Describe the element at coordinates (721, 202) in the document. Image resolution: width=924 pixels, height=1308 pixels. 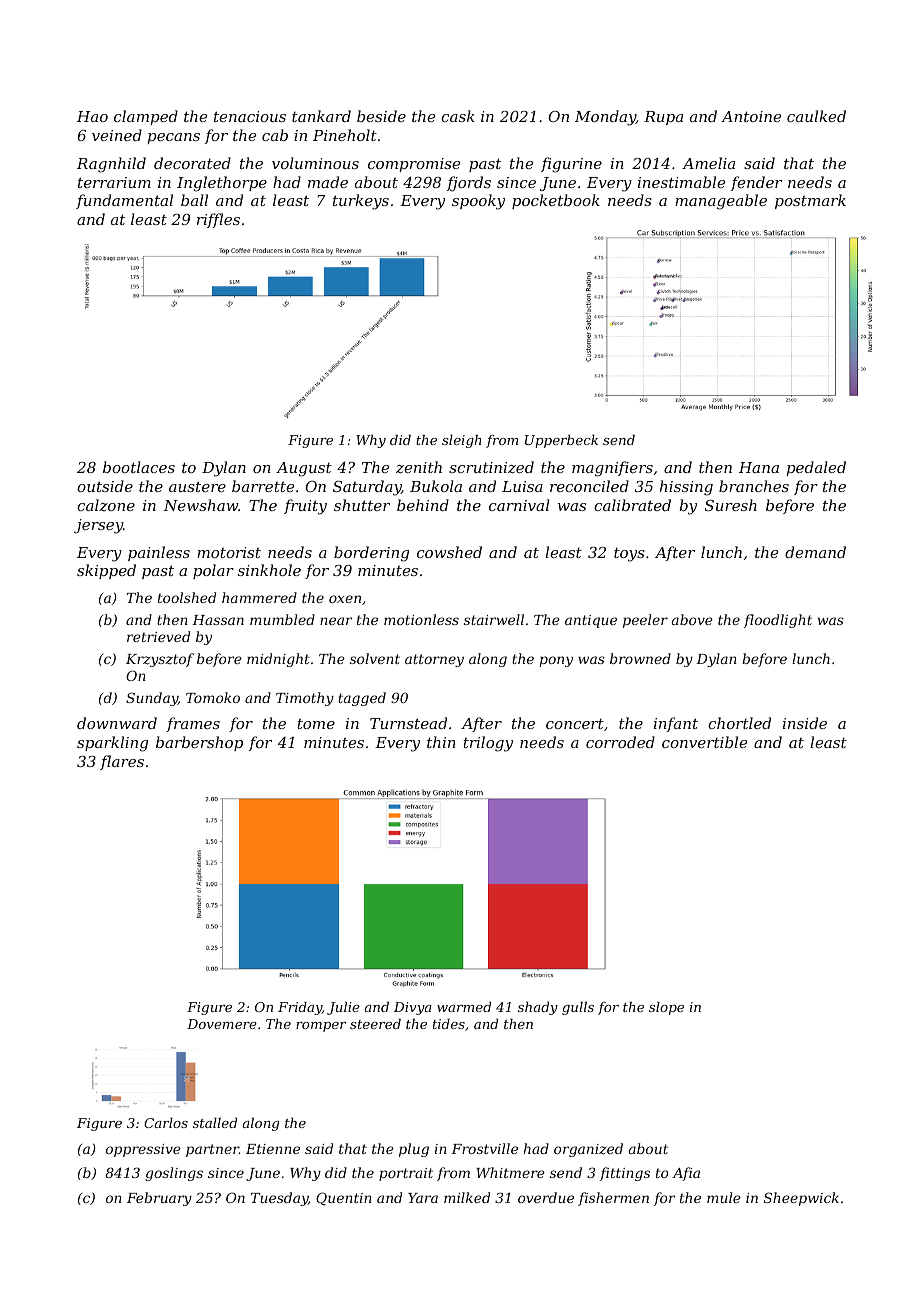
I see `manageable` at that location.
